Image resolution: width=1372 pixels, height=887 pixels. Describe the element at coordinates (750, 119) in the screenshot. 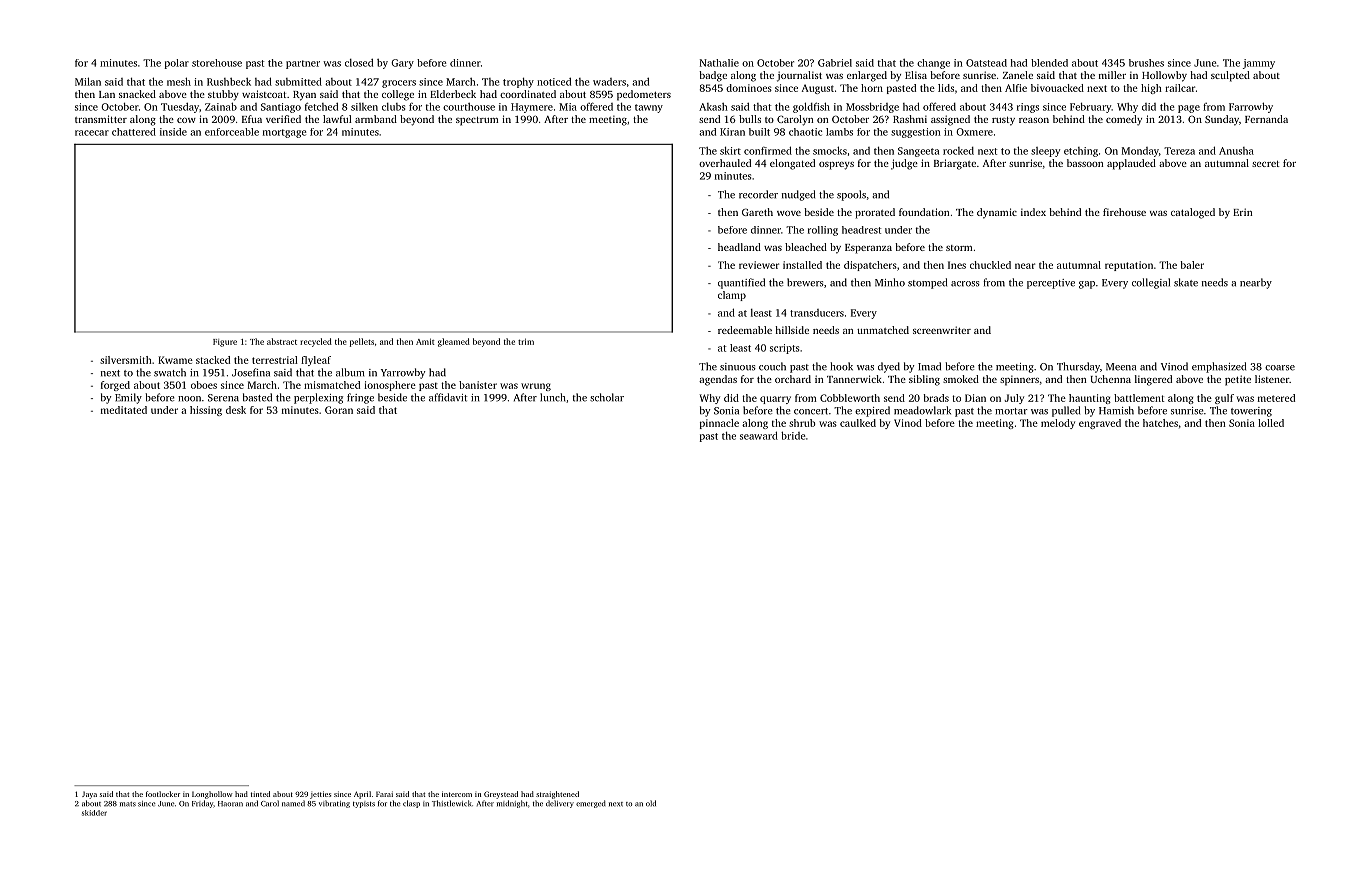

I see `bulls` at that location.
